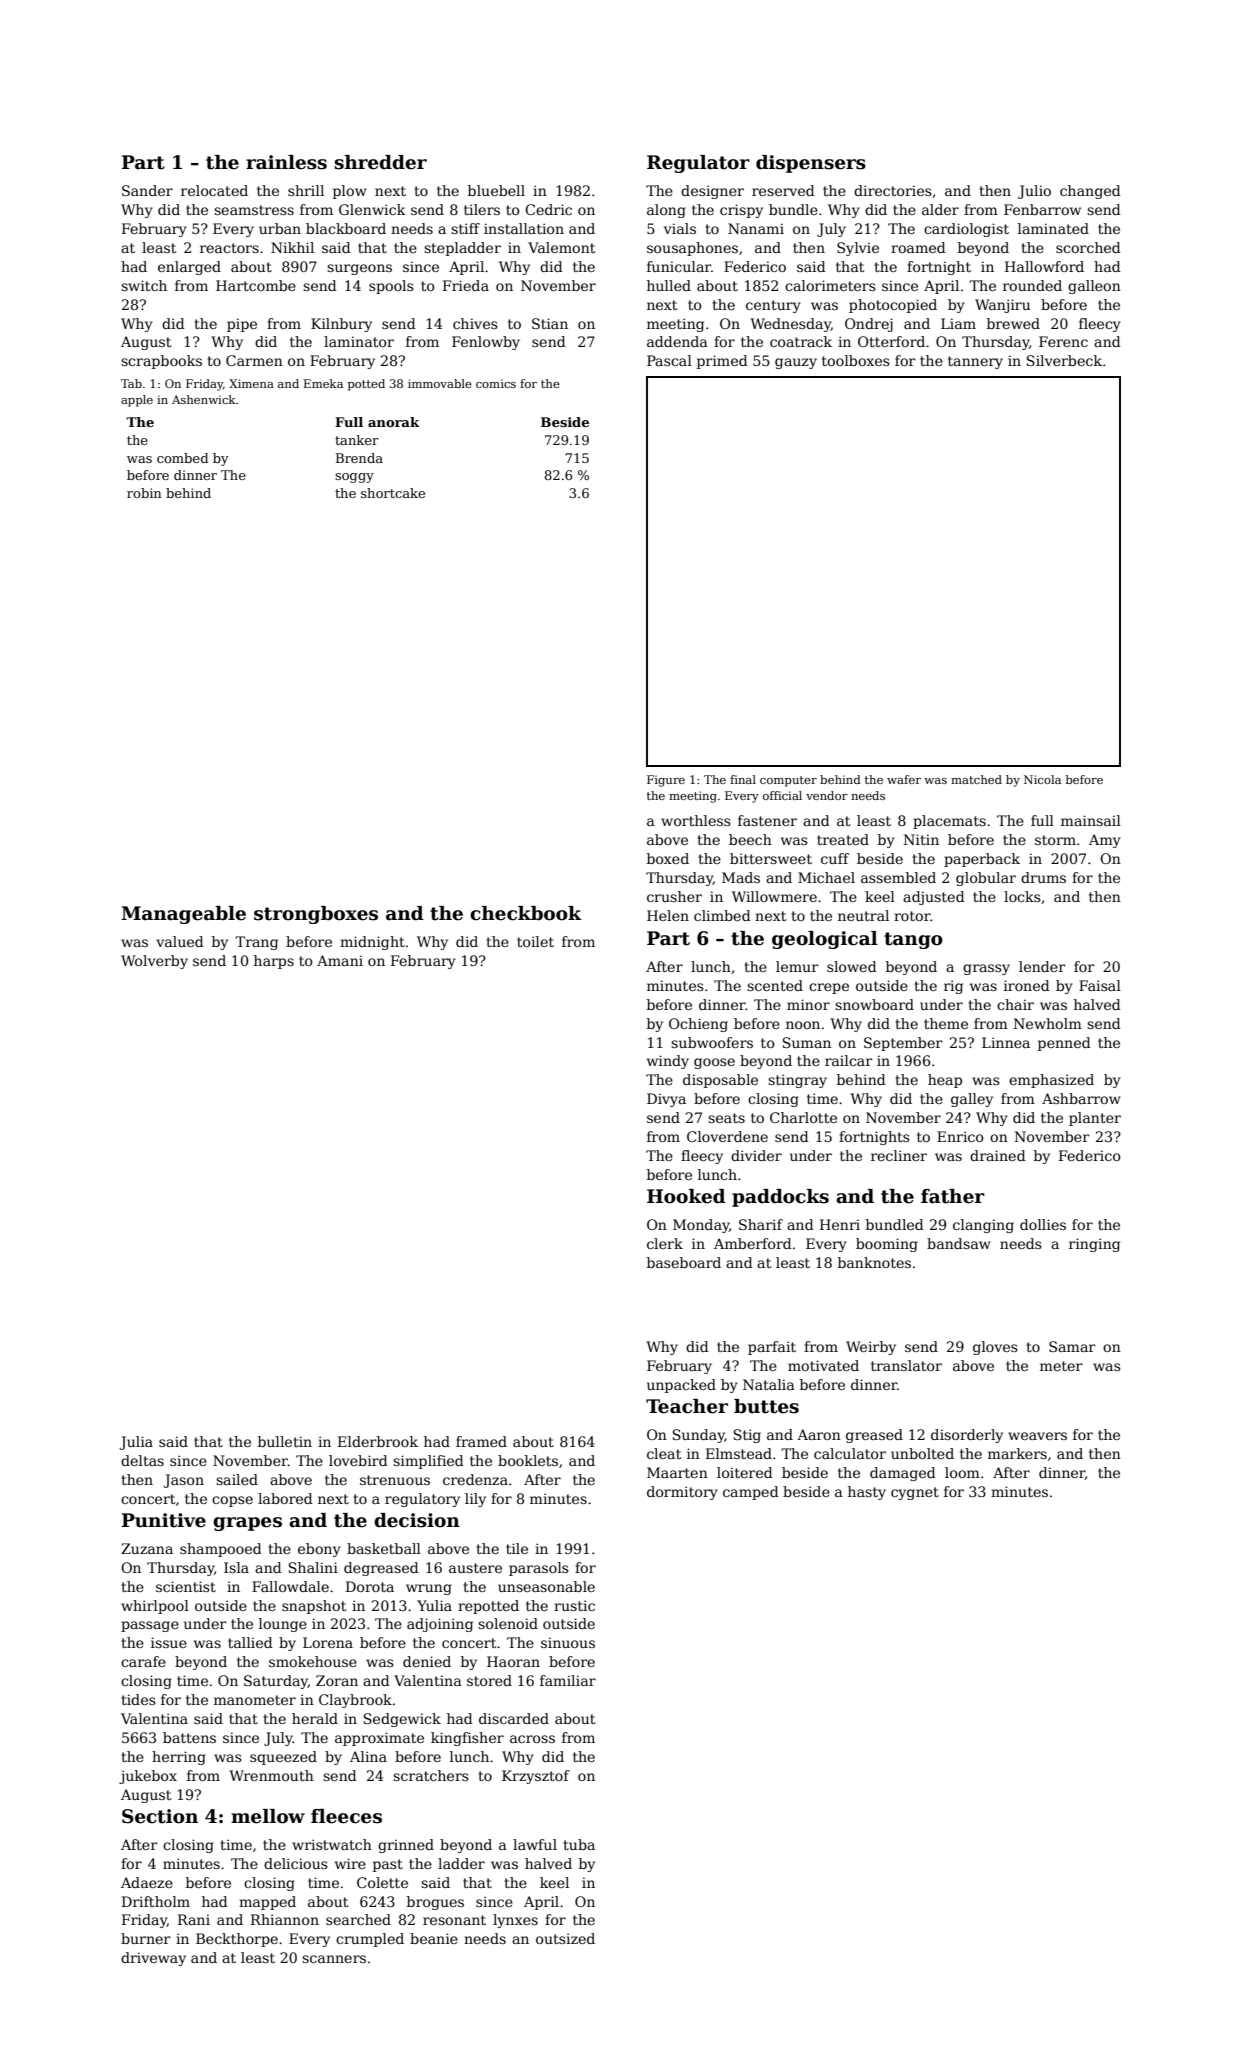 The image size is (1242, 2046). Describe the element at coordinates (1034, 192) in the image. I see `Julio` at that location.
